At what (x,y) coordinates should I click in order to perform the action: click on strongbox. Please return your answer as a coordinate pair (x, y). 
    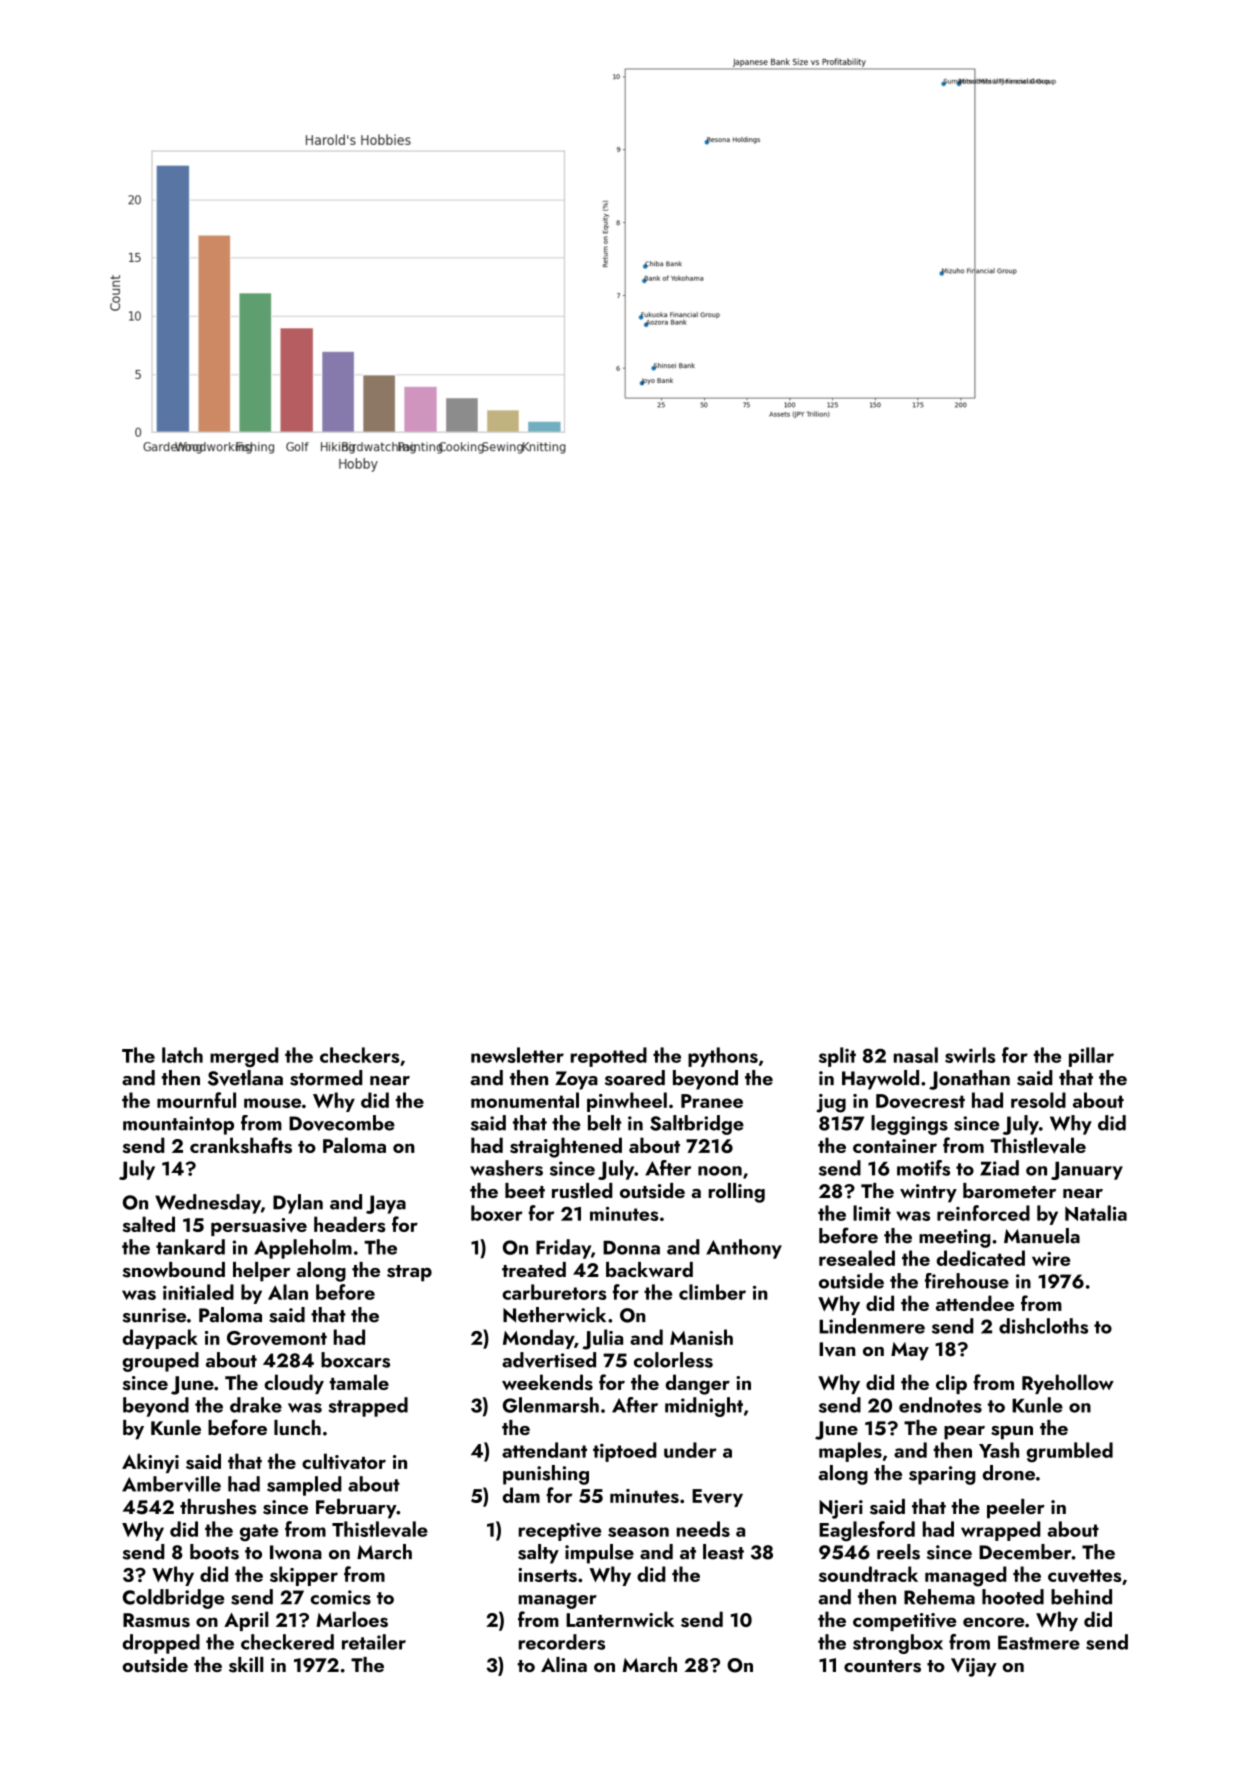
    Looking at the image, I should click on (898, 1644).
